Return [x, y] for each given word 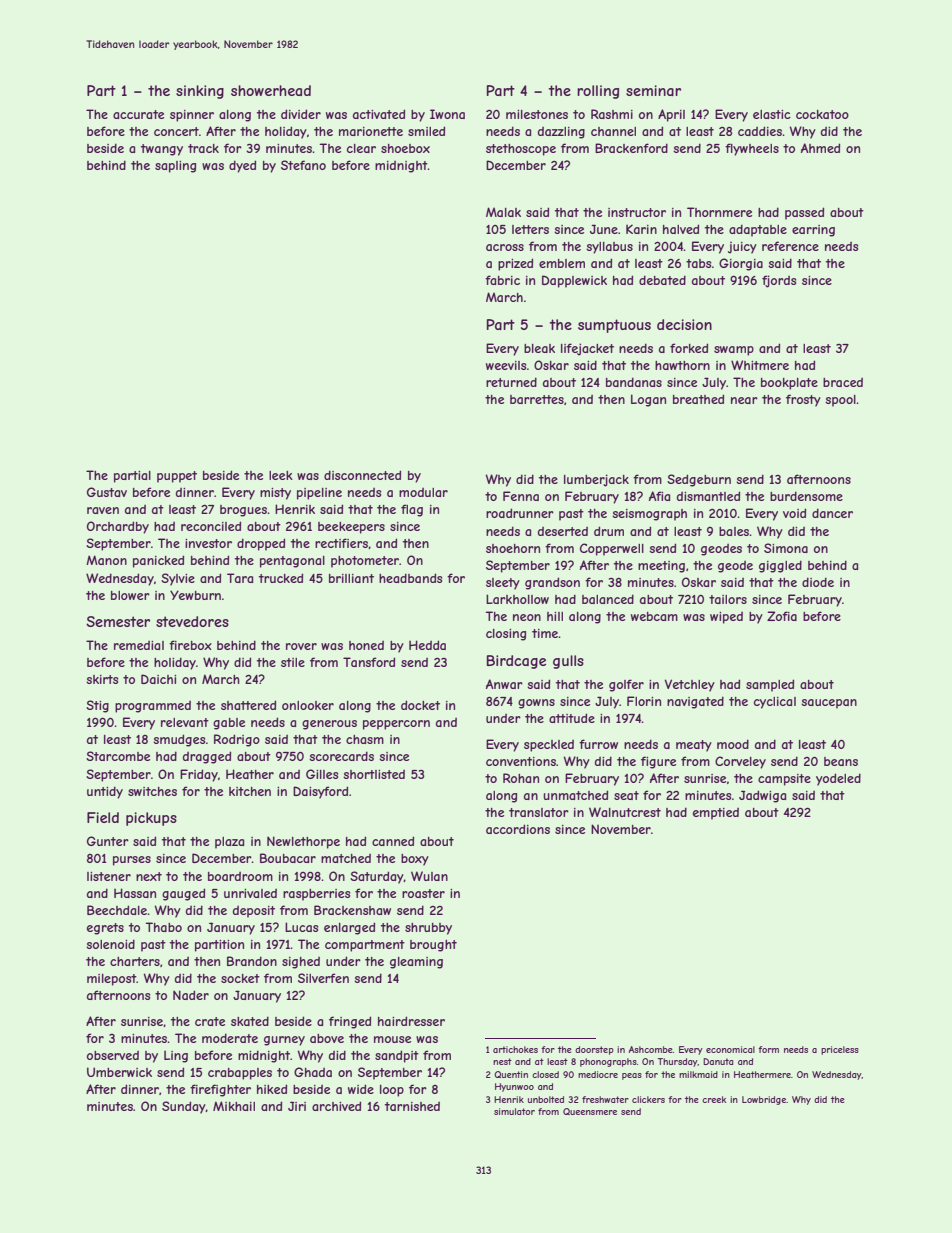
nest [502, 1061]
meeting [661, 567]
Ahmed [820, 148]
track [203, 148]
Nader [191, 995]
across [505, 247]
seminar [653, 90]
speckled [549, 746]
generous [329, 725]
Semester [118, 621]
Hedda [427, 645]
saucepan [829, 704]
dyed [242, 166]
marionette [371, 131]
